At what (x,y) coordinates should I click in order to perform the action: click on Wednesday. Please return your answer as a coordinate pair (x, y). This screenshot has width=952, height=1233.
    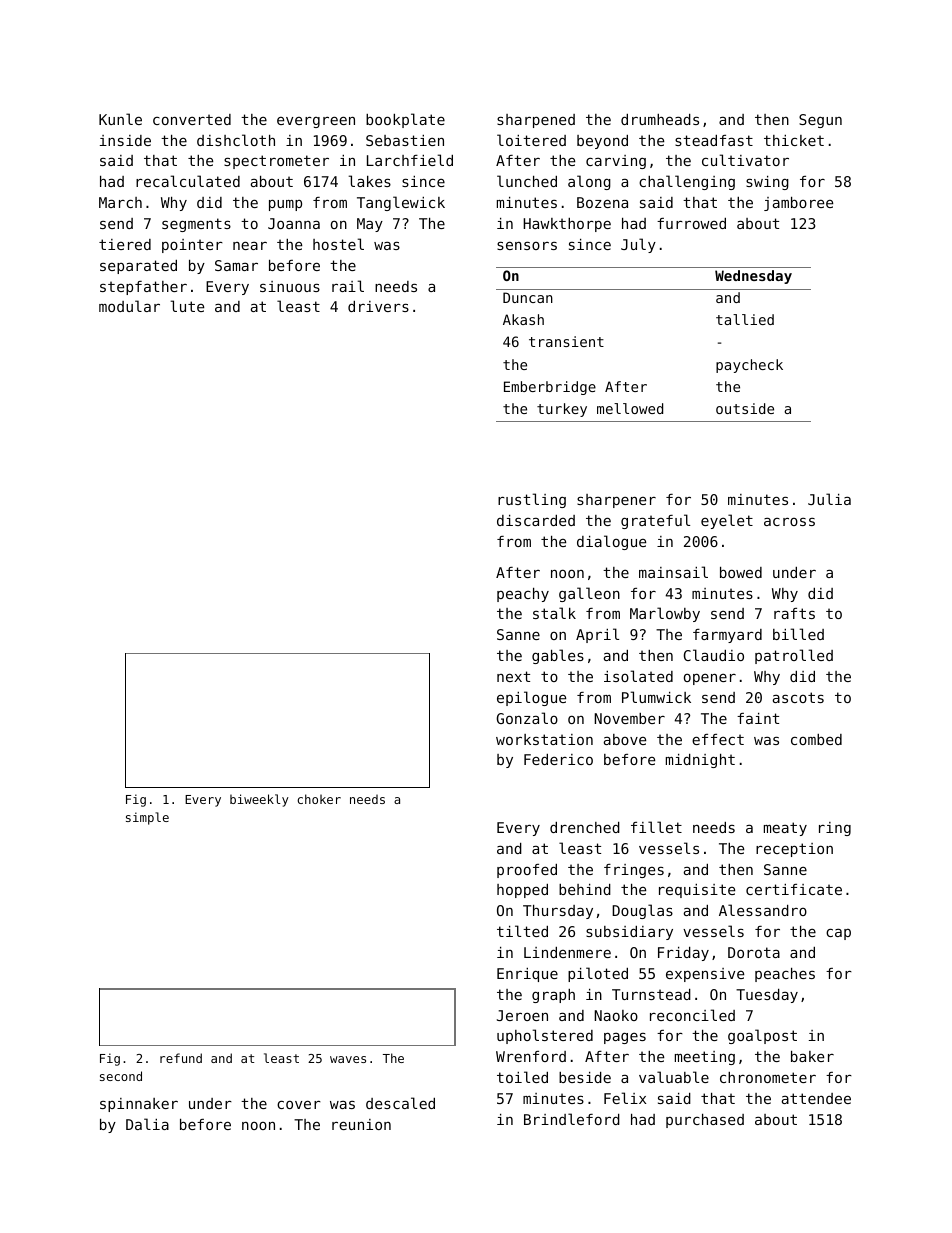
    Looking at the image, I should click on (753, 277).
